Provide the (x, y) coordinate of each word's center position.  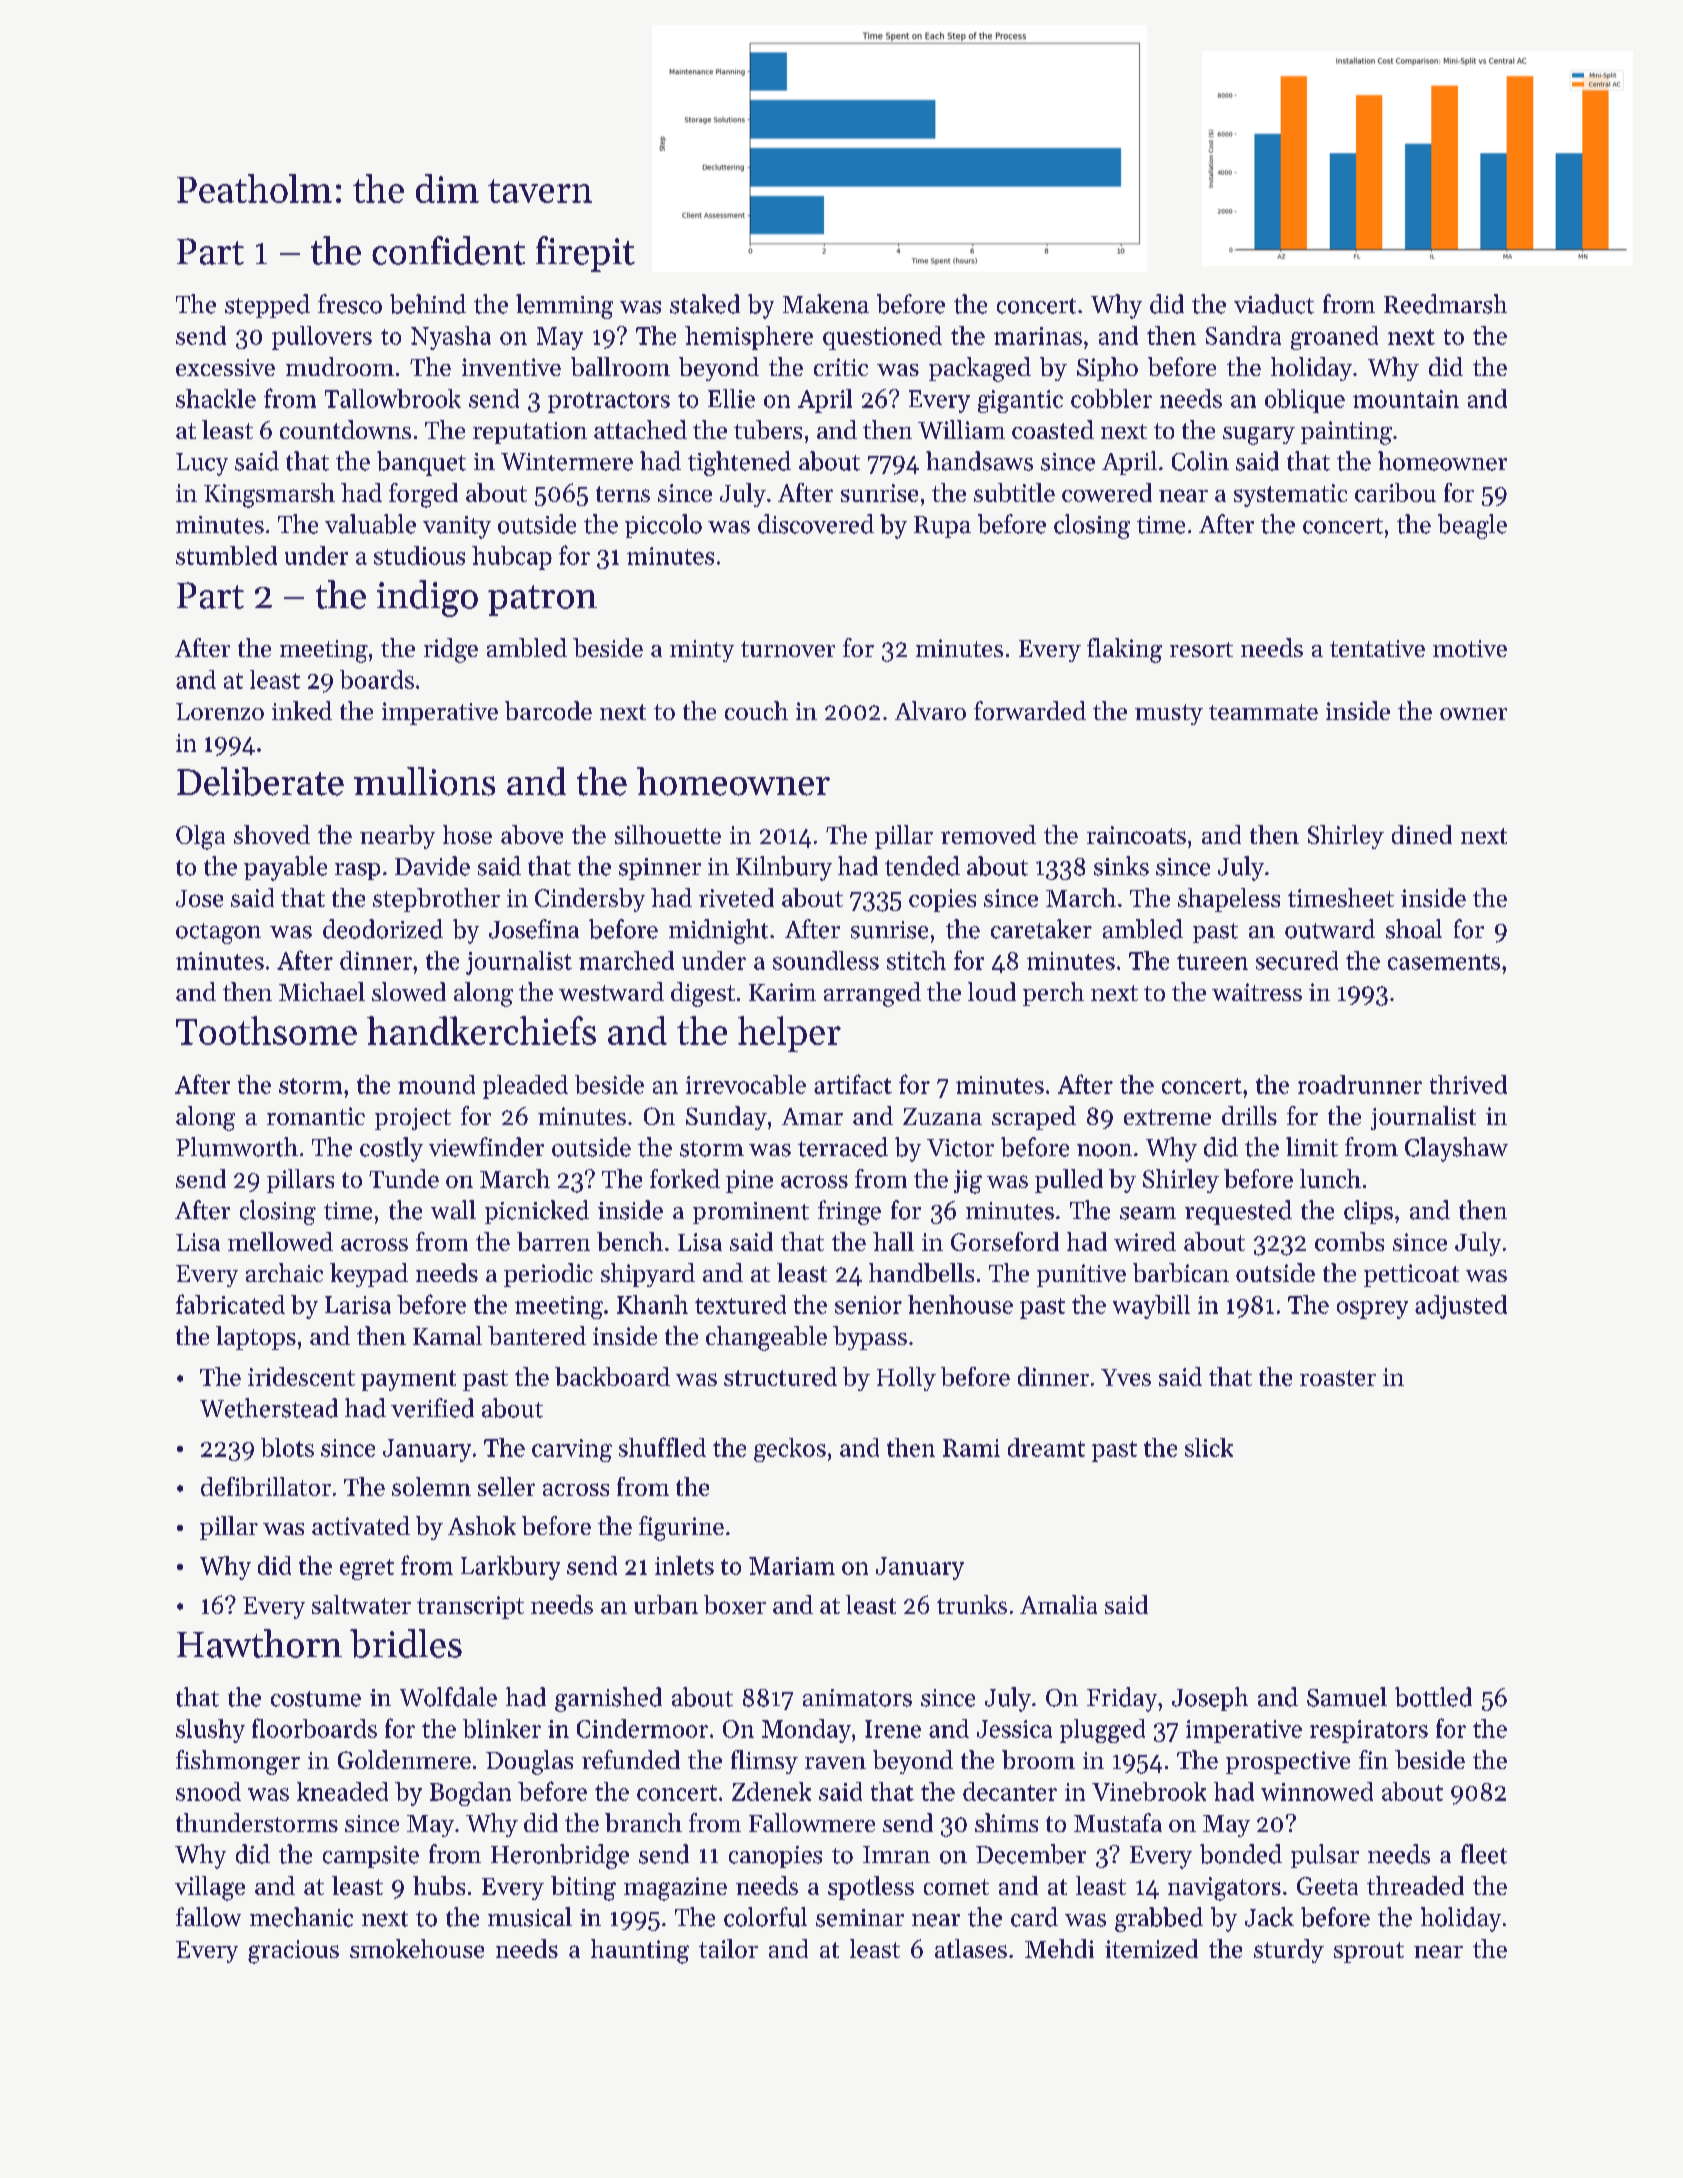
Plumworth (237, 1147)
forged (423, 495)
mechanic (301, 1917)
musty (1169, 714)
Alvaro (930, 710)
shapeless (1229, 900)
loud (992, 991)
